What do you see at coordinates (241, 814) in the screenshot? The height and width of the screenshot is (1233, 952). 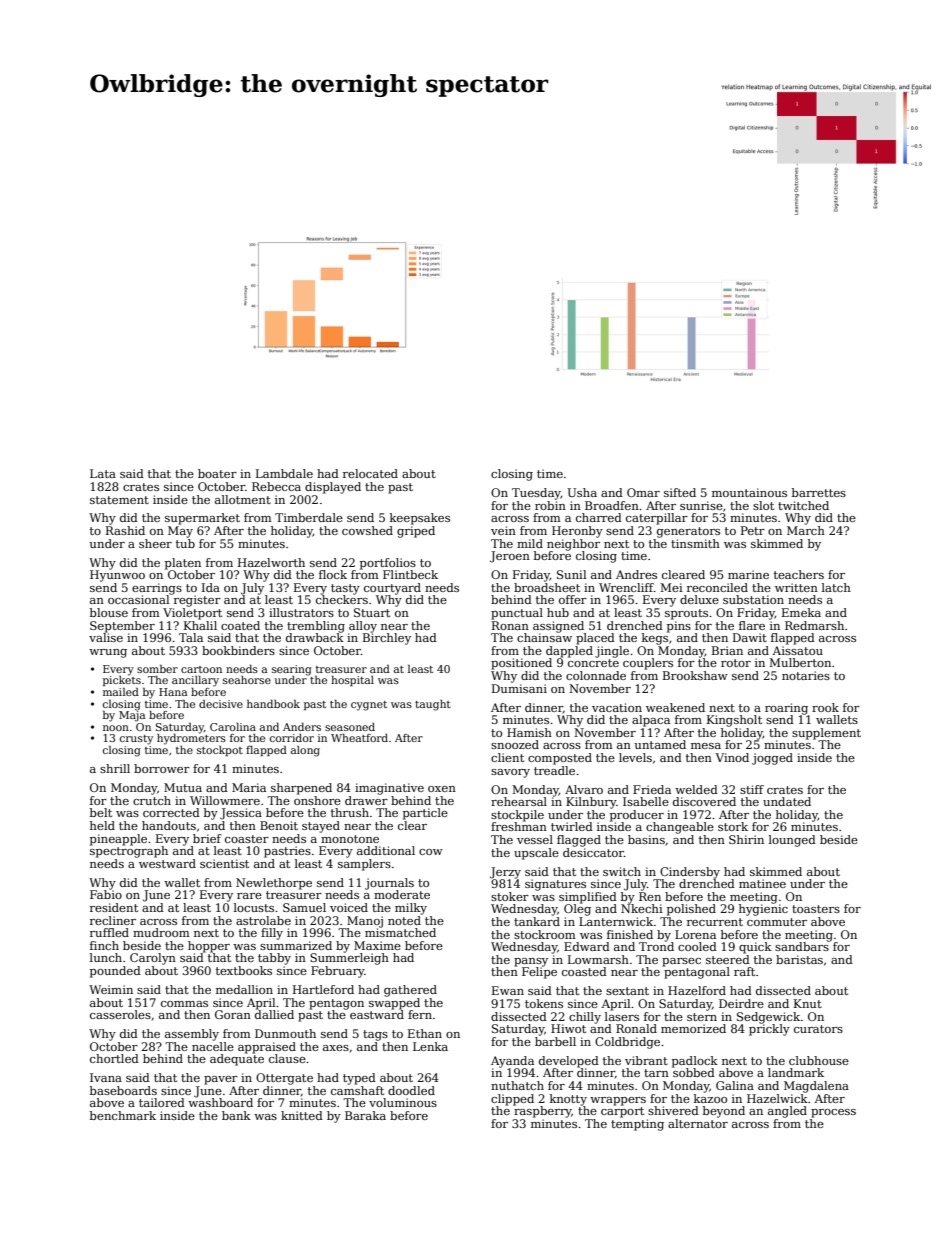 I see `Jessica` at bounding box center [241, 814].
